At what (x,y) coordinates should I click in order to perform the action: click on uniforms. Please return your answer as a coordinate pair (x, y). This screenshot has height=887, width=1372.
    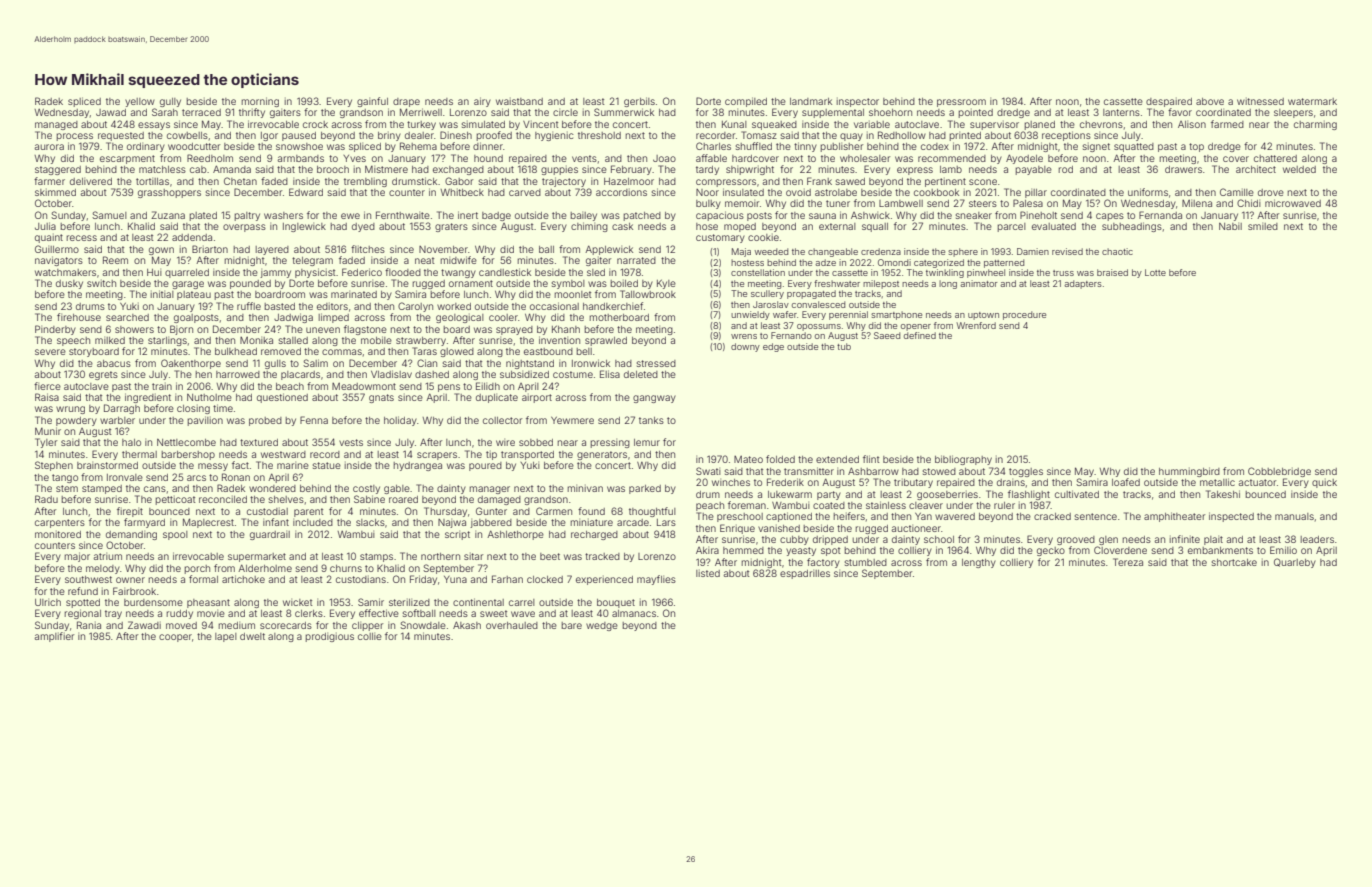
    Looking at the image, I should click on (1148, 192).
